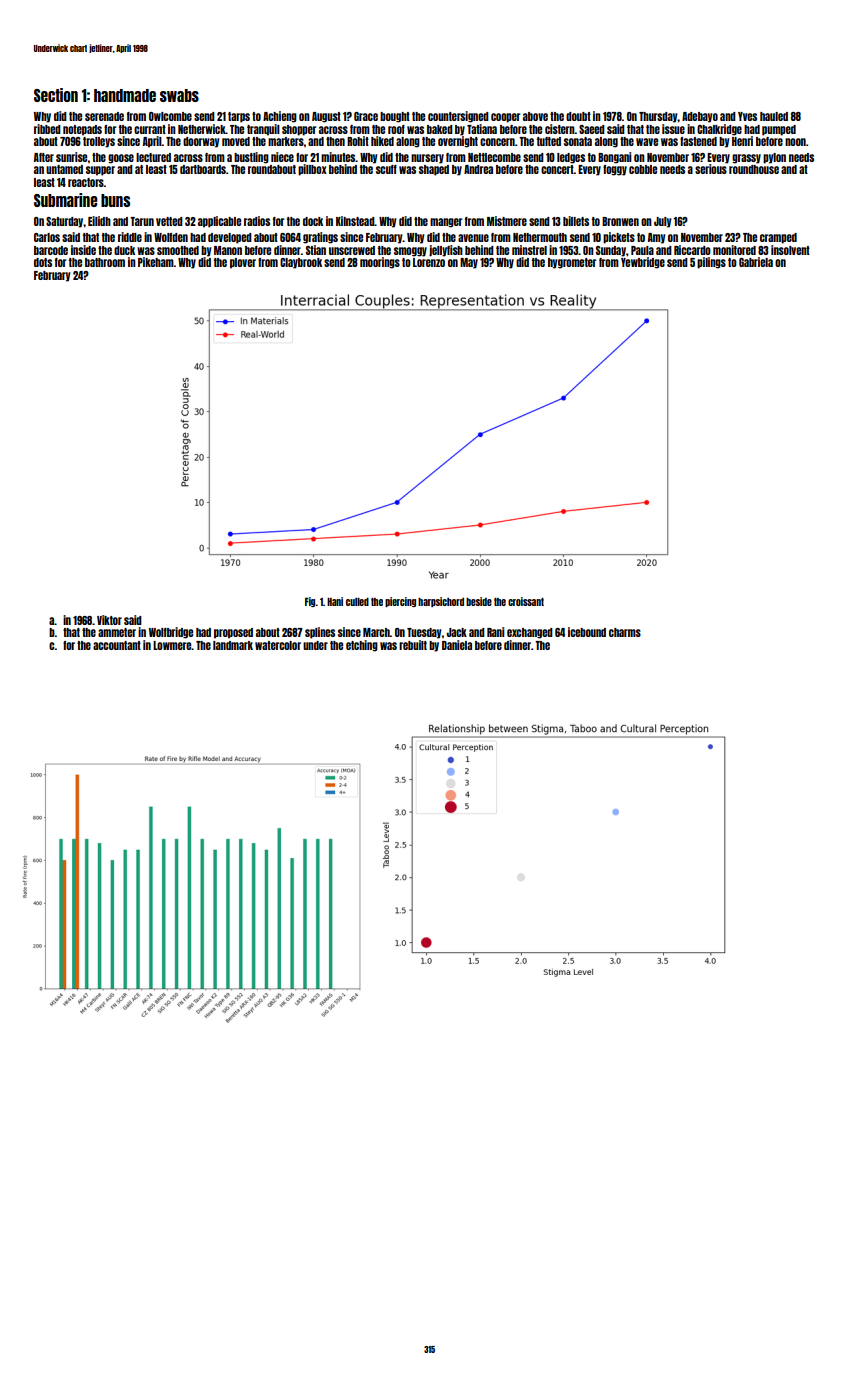  Describe the element at coordinates (526, 601) in the screenshot. I see `croissant` at that location.
